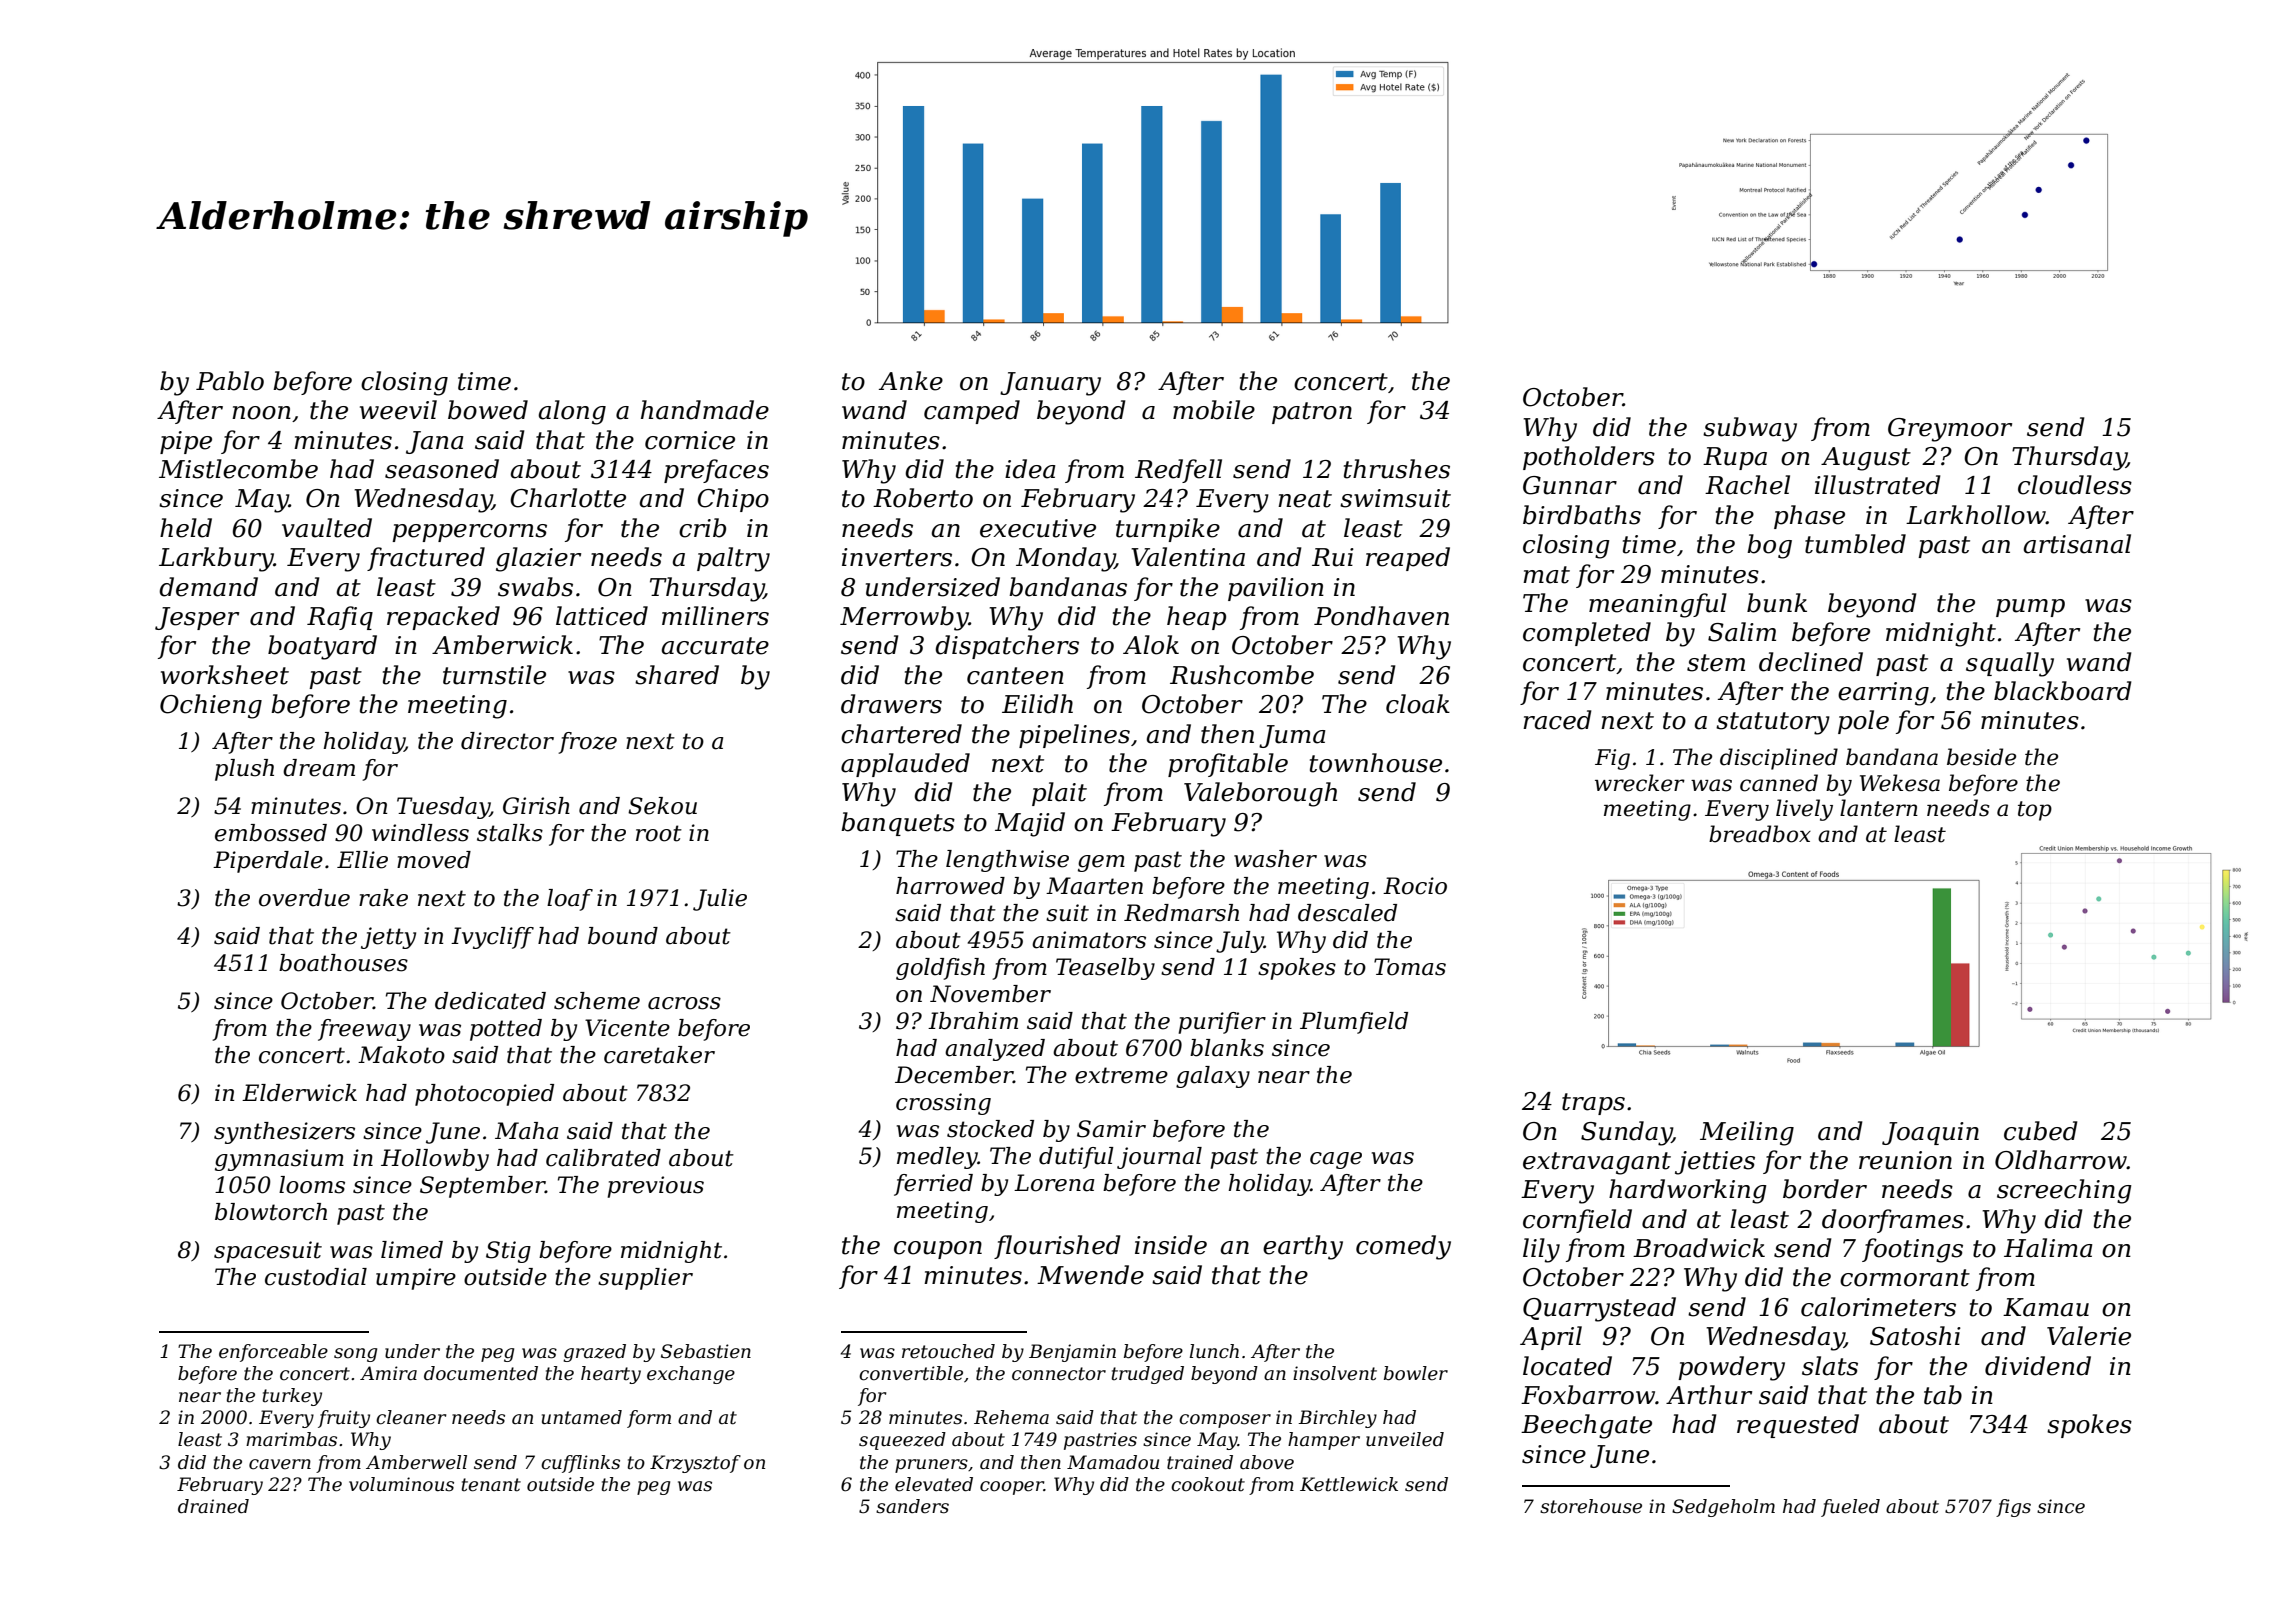  I want to click on looms, so click(312, 1185).
